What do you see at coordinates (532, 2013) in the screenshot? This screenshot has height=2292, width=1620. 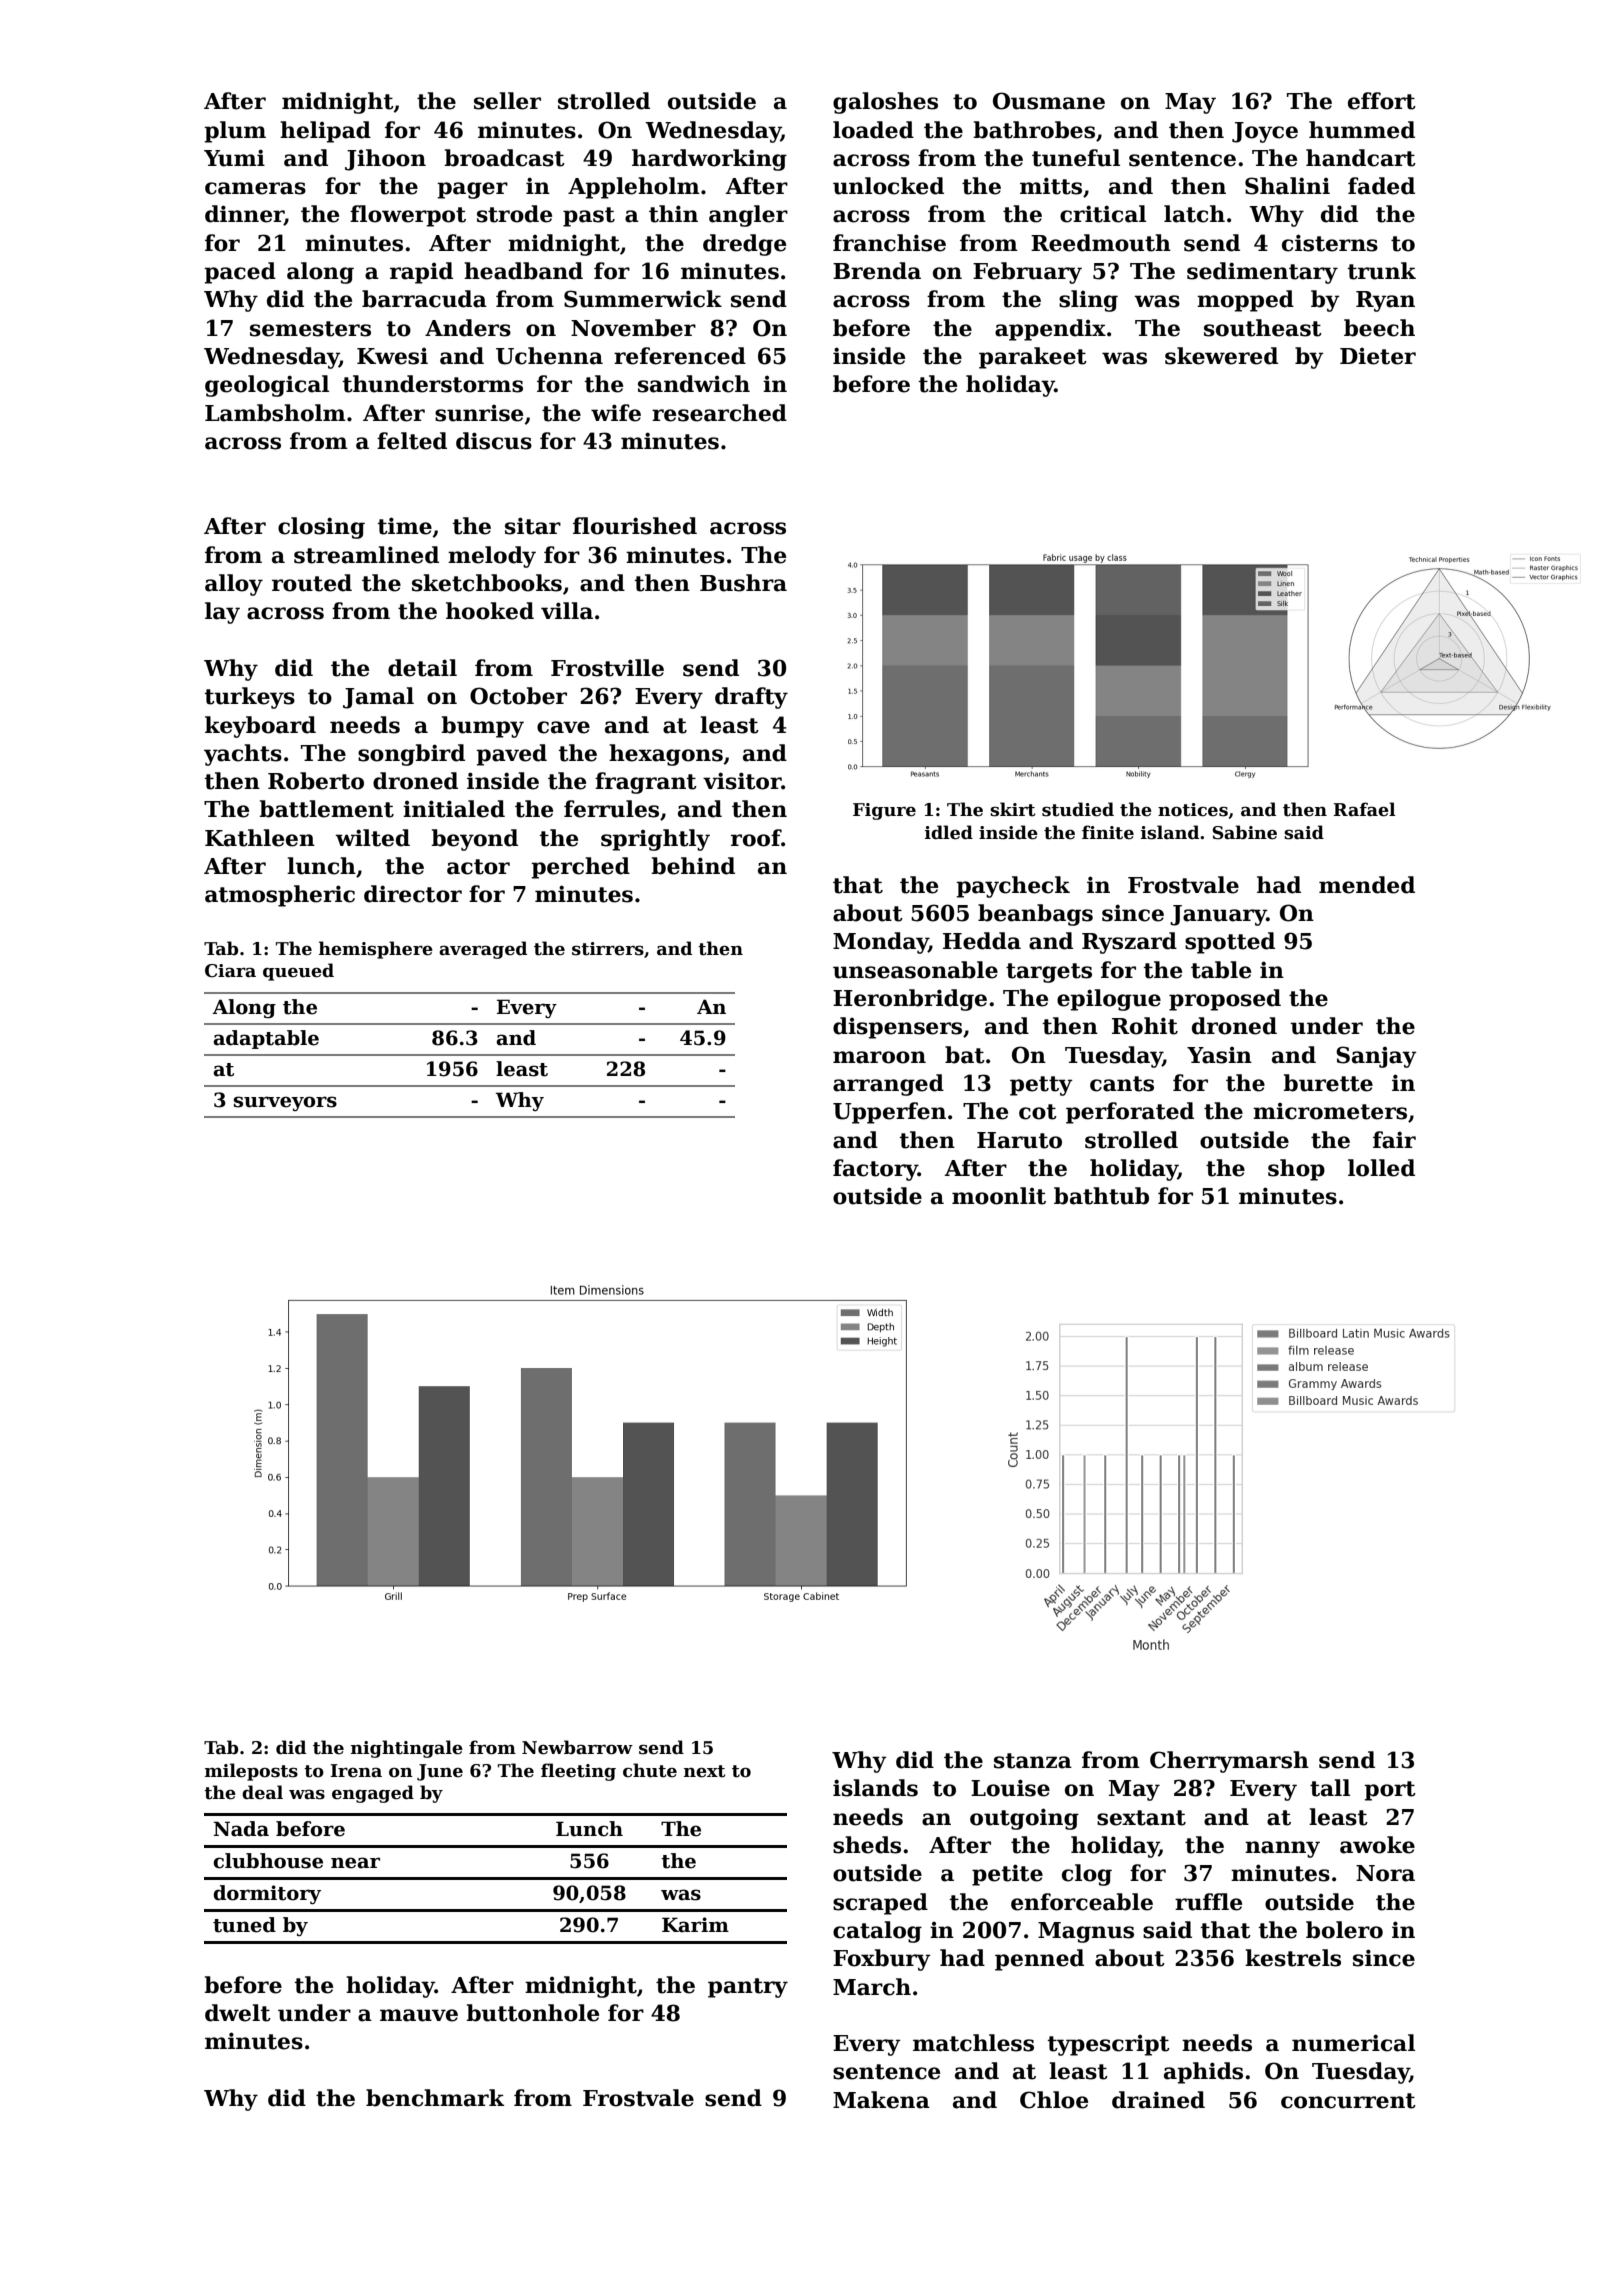 I see `buttonhole` at bounding box center [532, 2013].
